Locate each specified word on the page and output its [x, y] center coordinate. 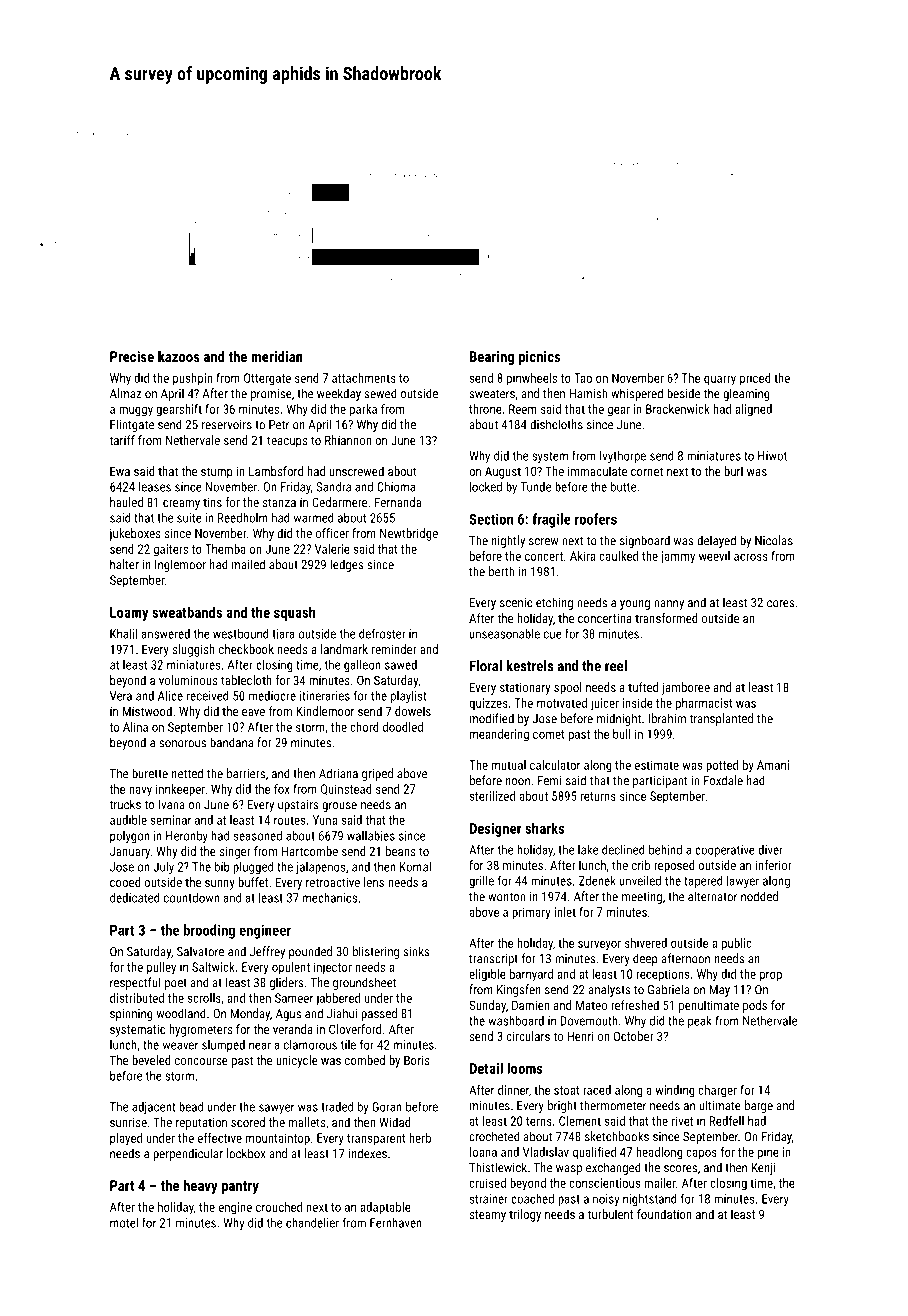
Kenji [764, 1169]
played [126, 1139]
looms [525, 1068]
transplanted [721, 719]
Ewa [120, 471]
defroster [382, 633]
